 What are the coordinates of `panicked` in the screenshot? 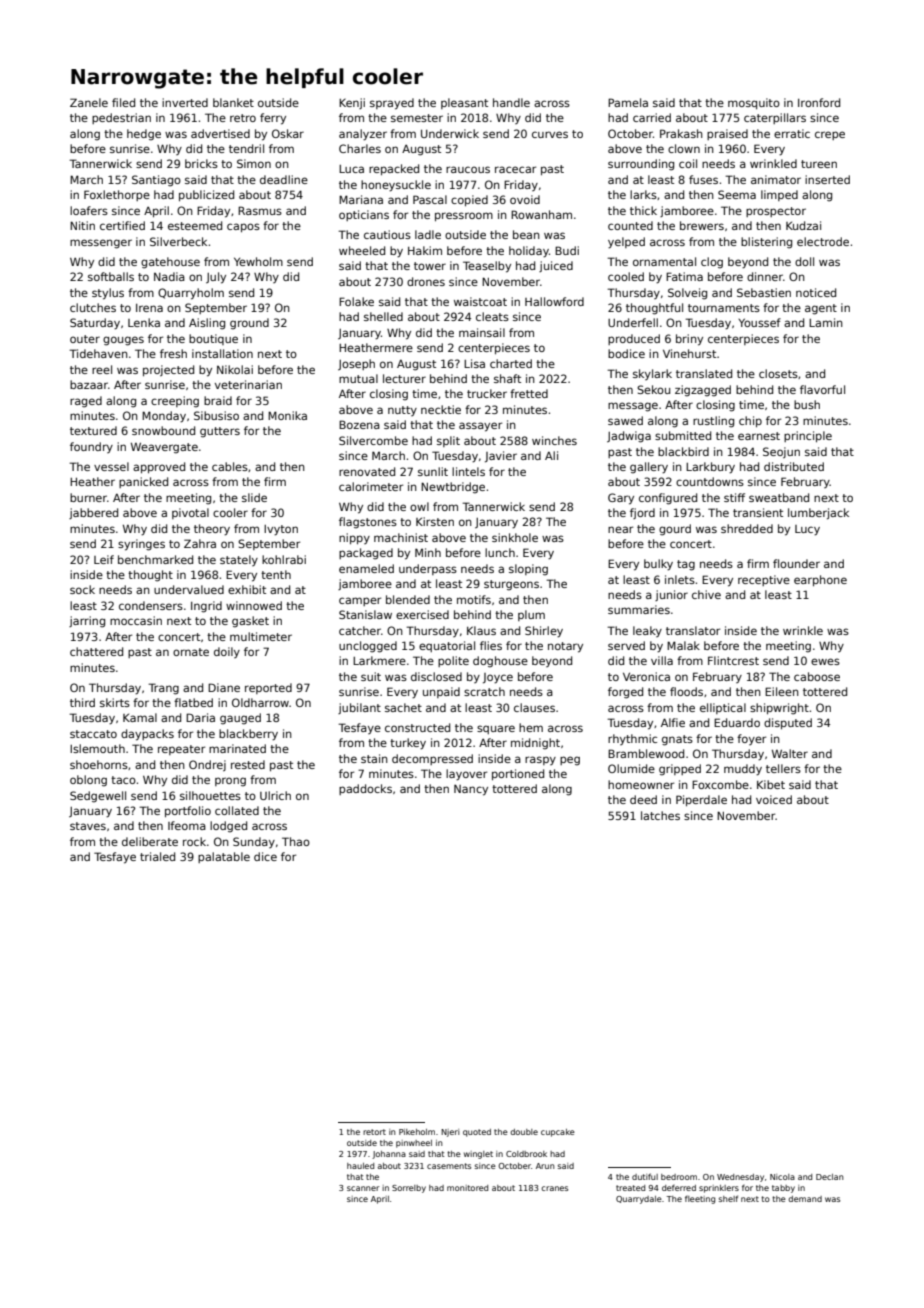 It's located at (143, 482).
